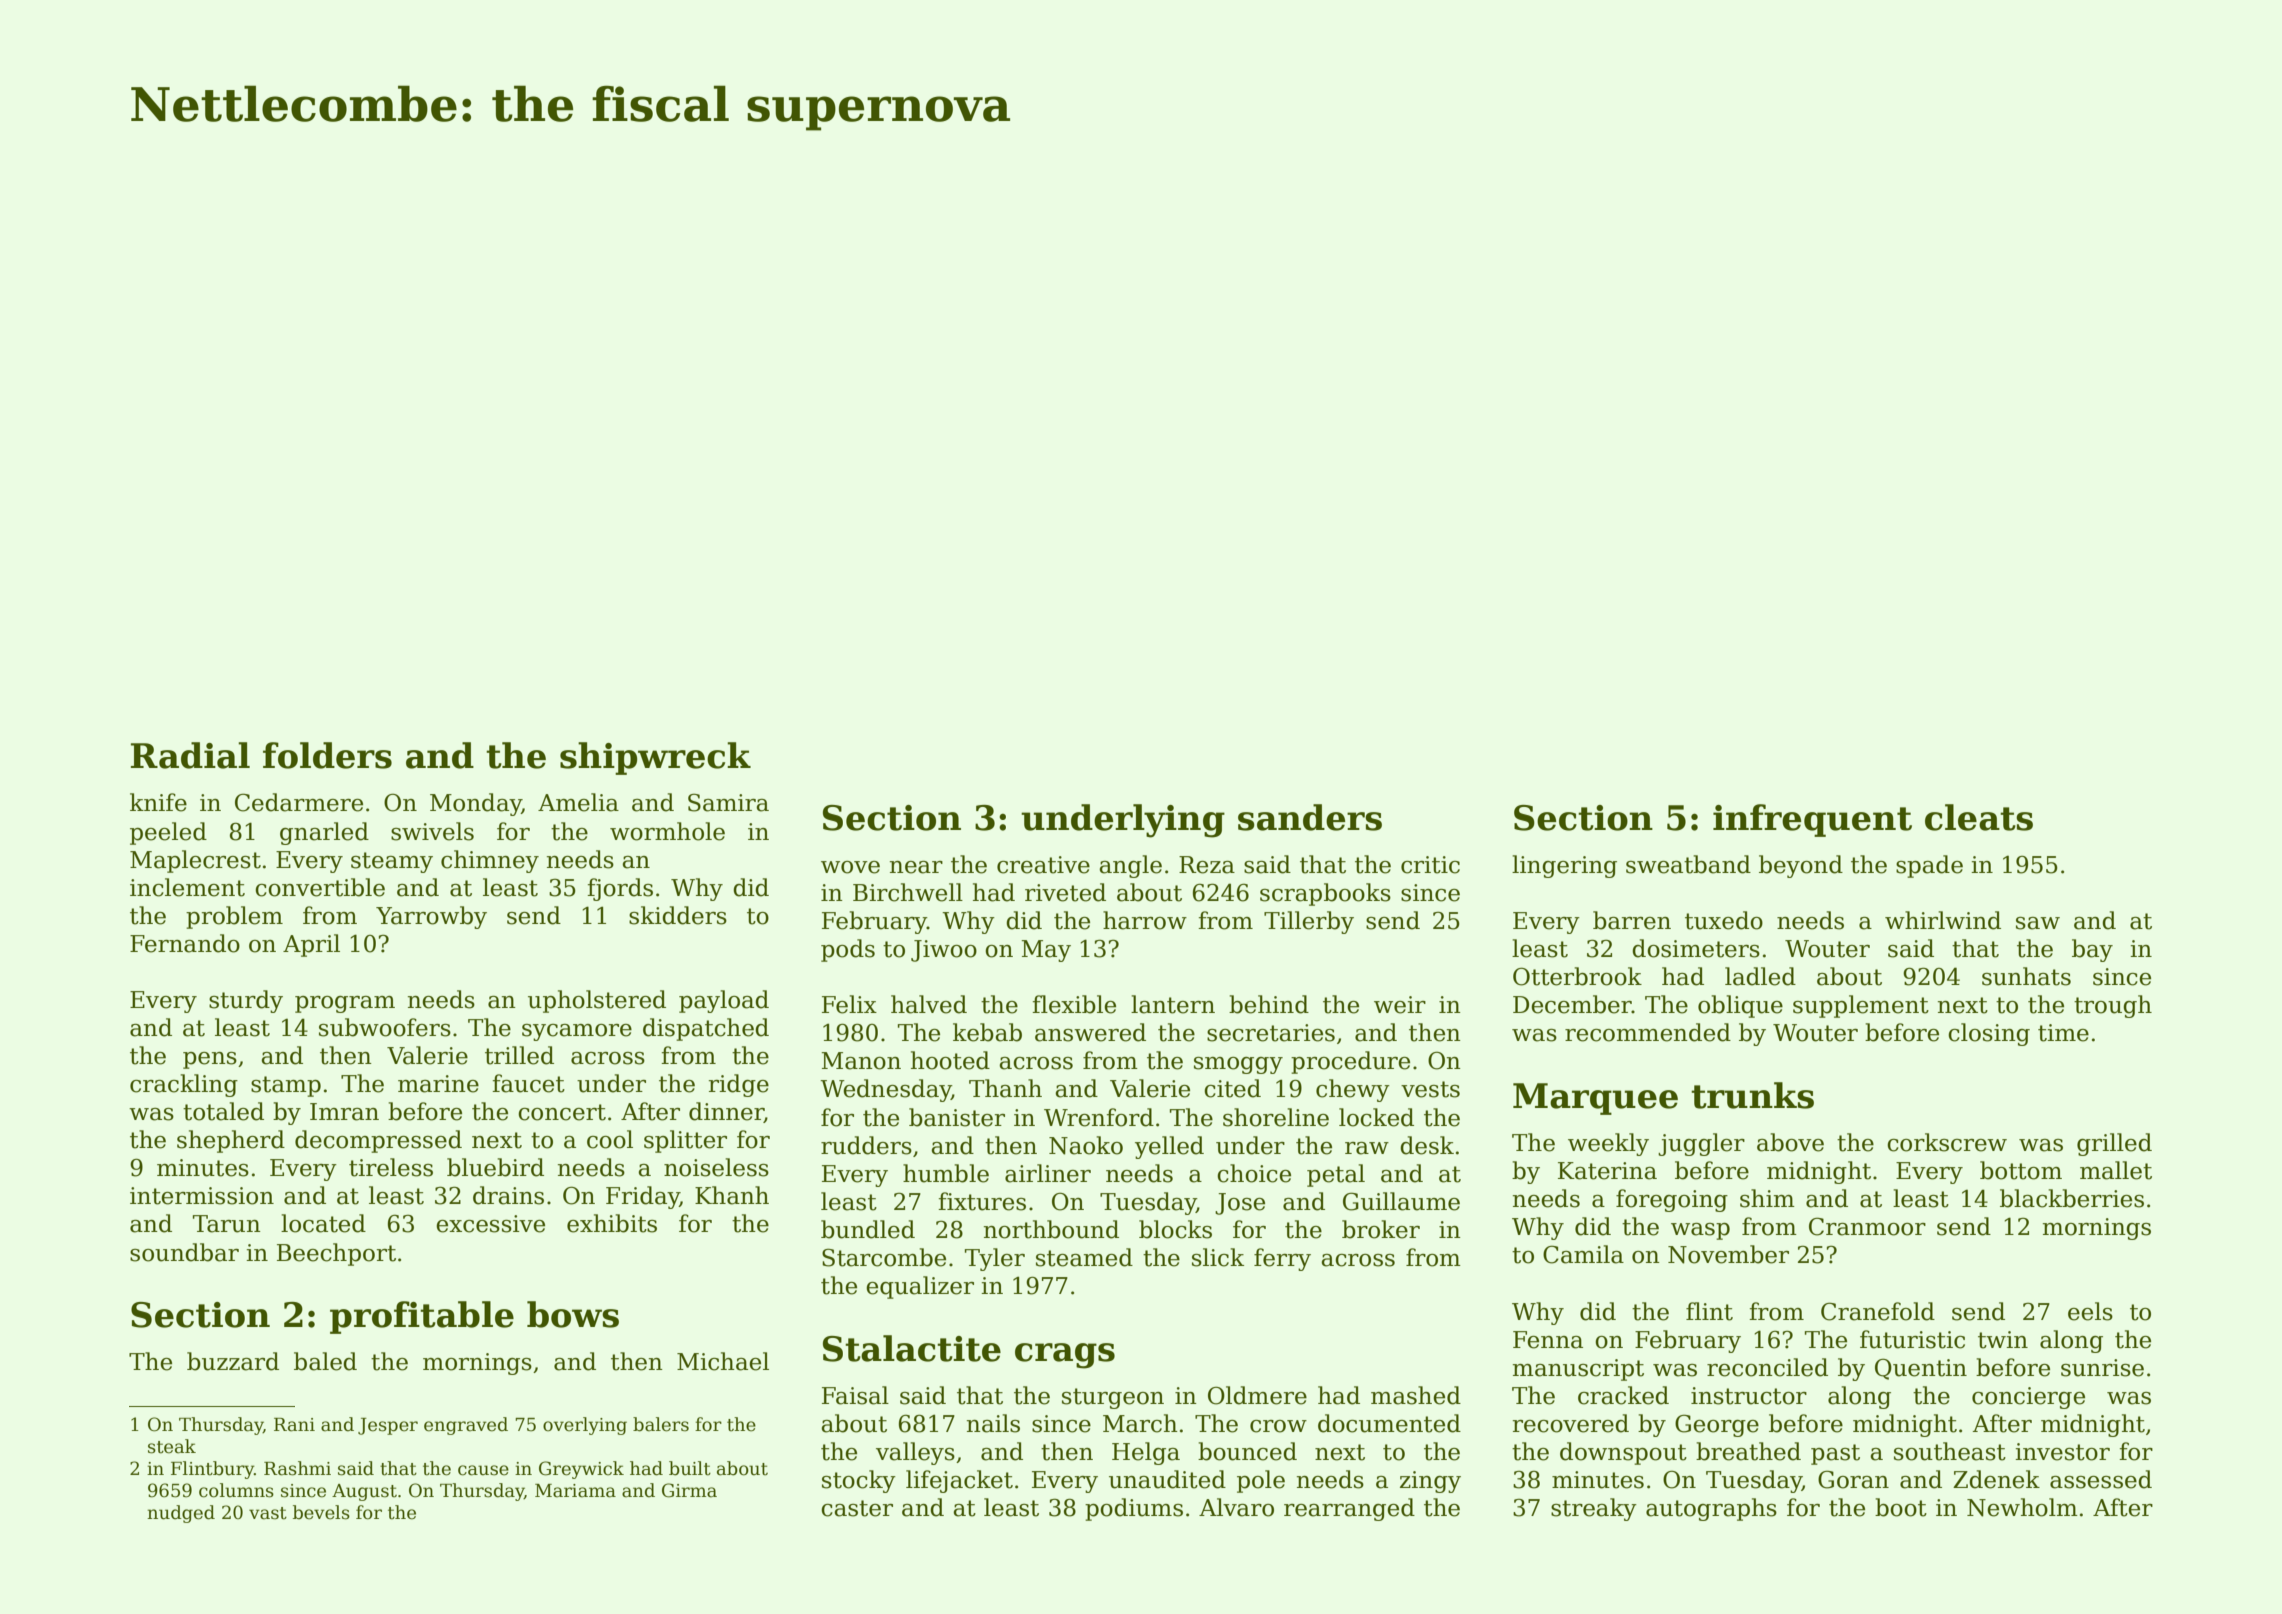  What do you see at coordinates (1979, 817) in the document?
I see `cleats` at bounding box center [1979, 817].
